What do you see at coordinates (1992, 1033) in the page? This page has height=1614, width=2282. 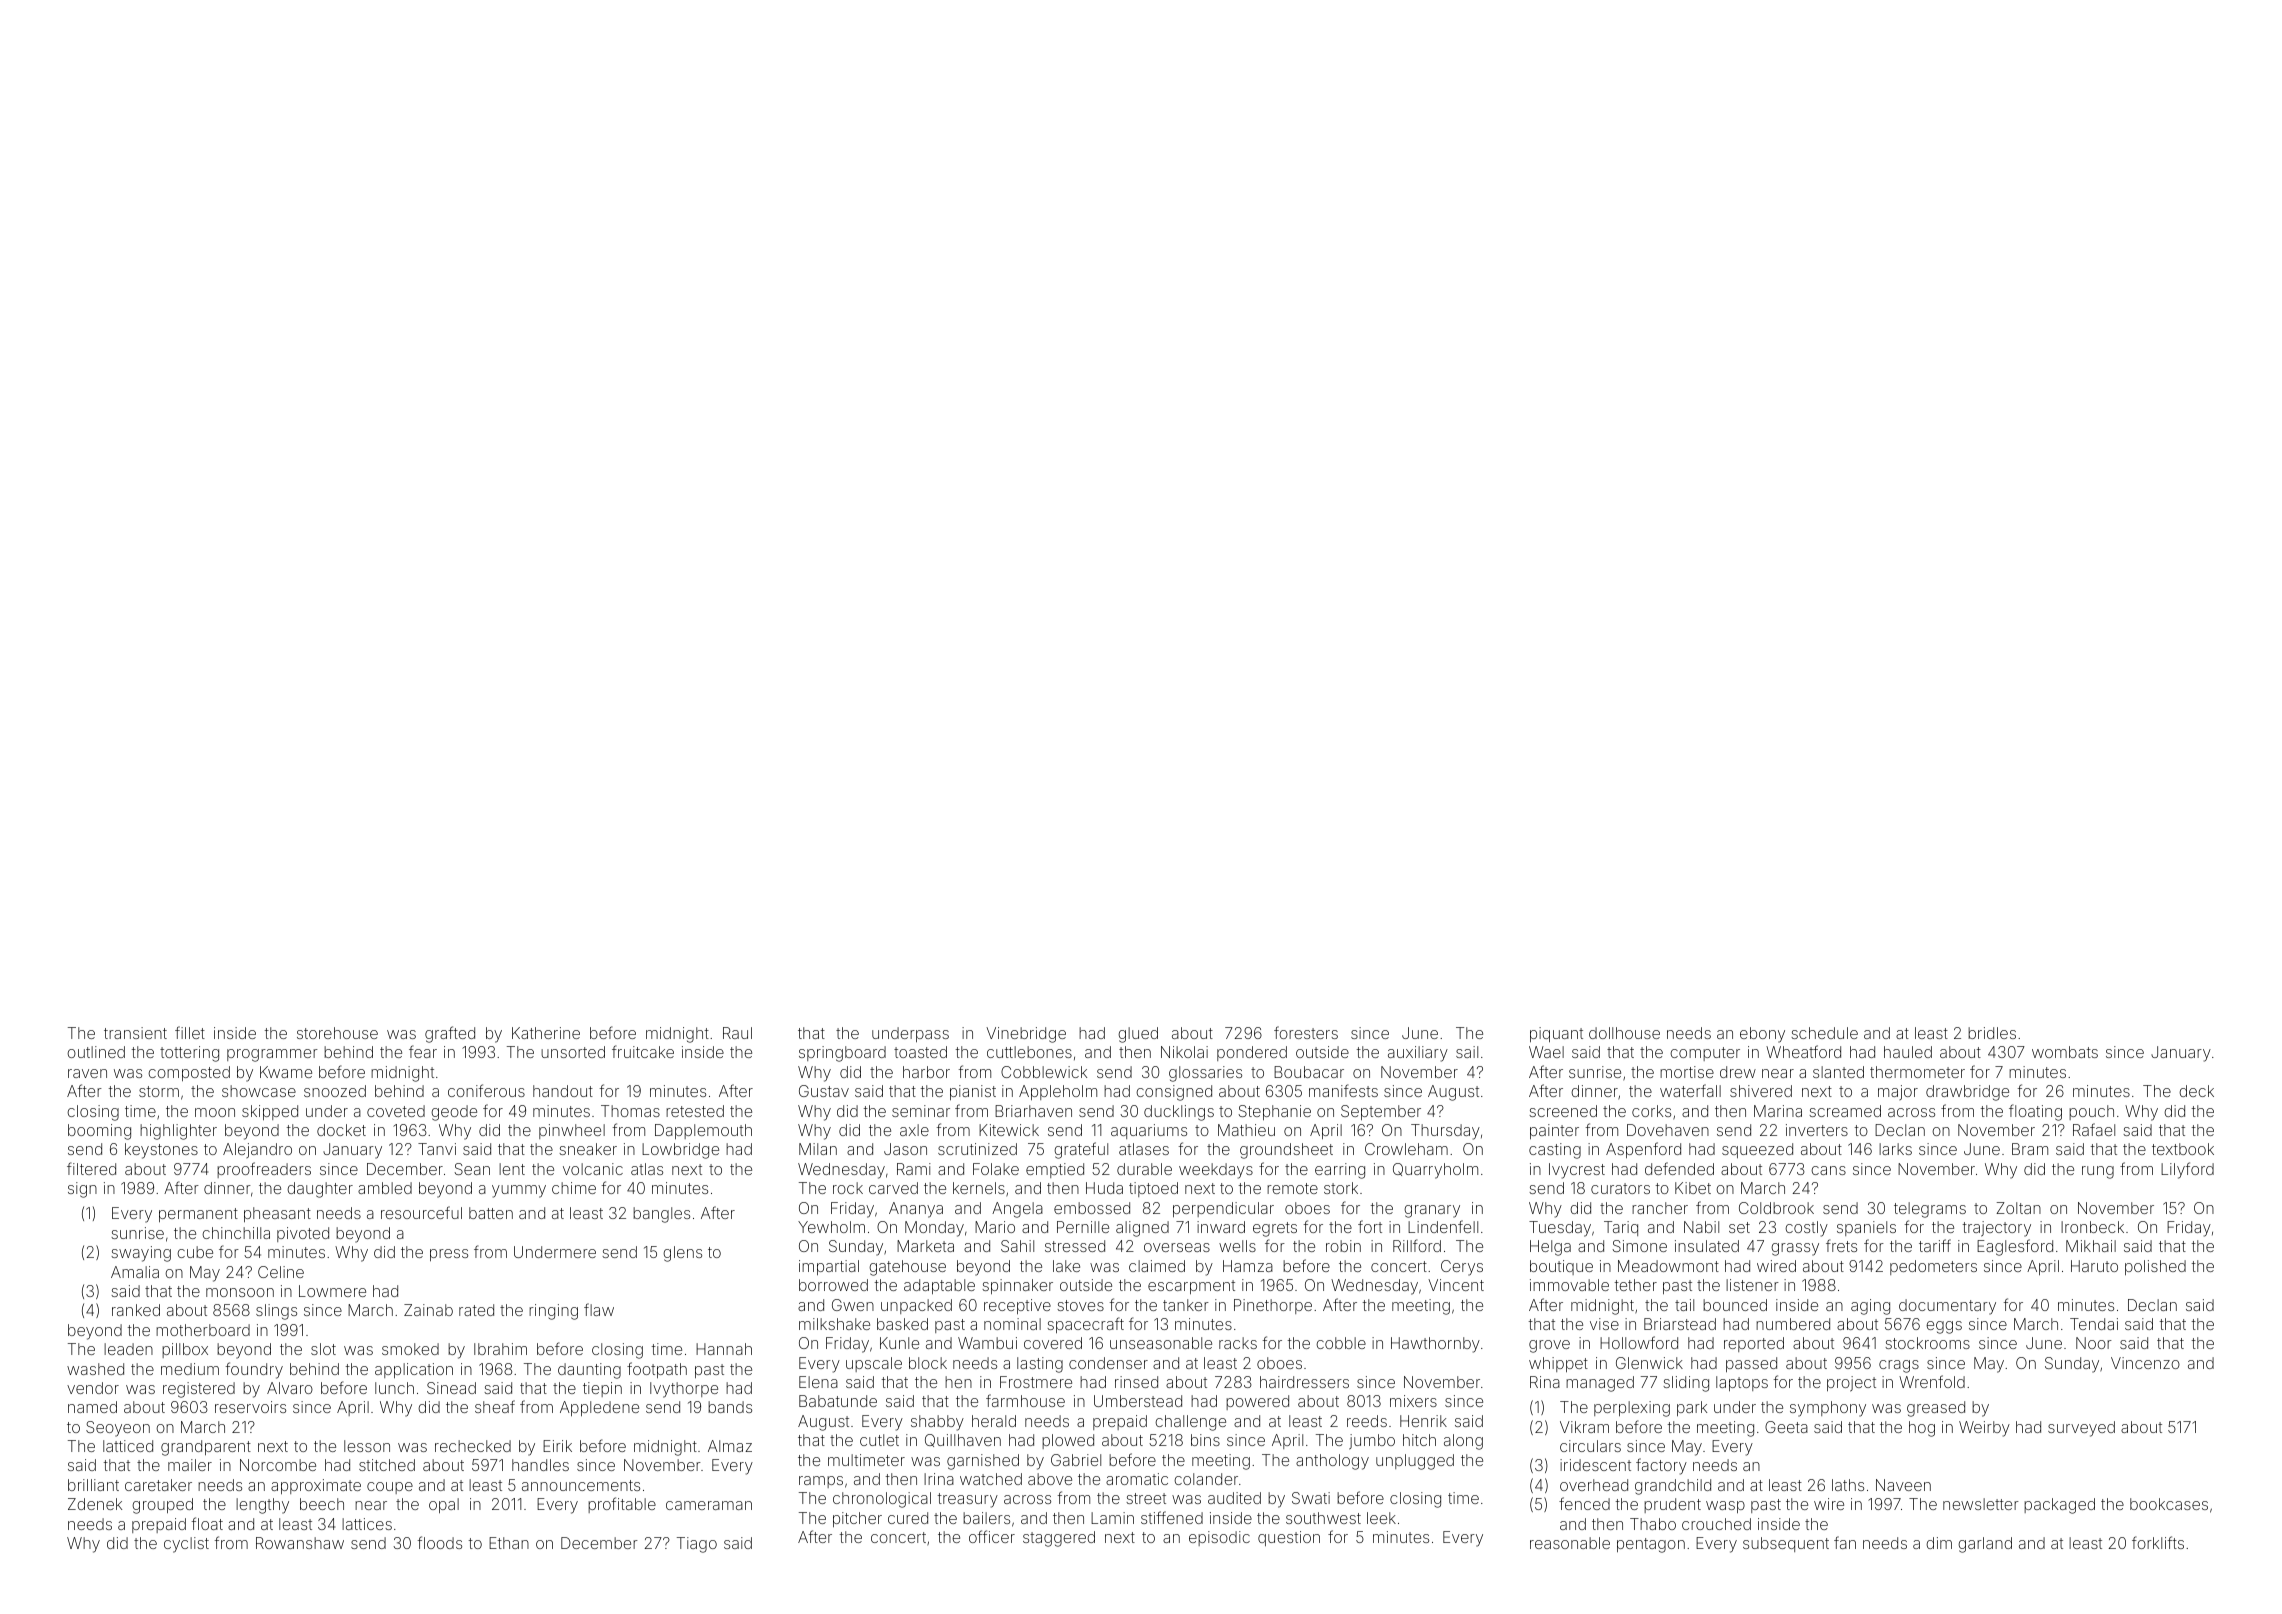 I see `bridles` at bounding box center [1992, 1033].
